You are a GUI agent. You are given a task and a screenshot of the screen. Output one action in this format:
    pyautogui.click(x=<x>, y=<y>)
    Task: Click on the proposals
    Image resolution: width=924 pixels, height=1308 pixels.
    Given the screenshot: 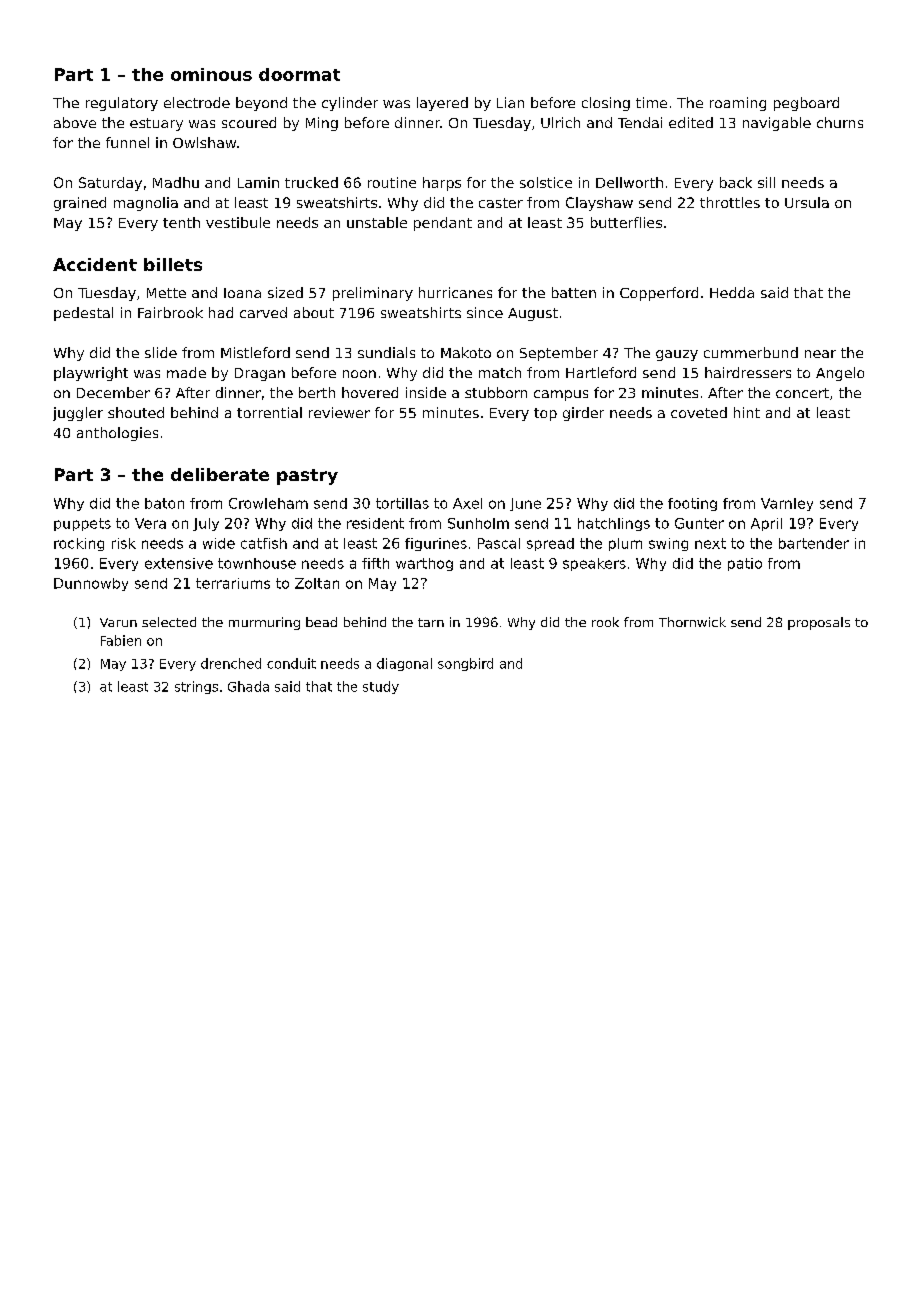 What is the action you would take?
    pyautogui.click(x=819, y=623)
